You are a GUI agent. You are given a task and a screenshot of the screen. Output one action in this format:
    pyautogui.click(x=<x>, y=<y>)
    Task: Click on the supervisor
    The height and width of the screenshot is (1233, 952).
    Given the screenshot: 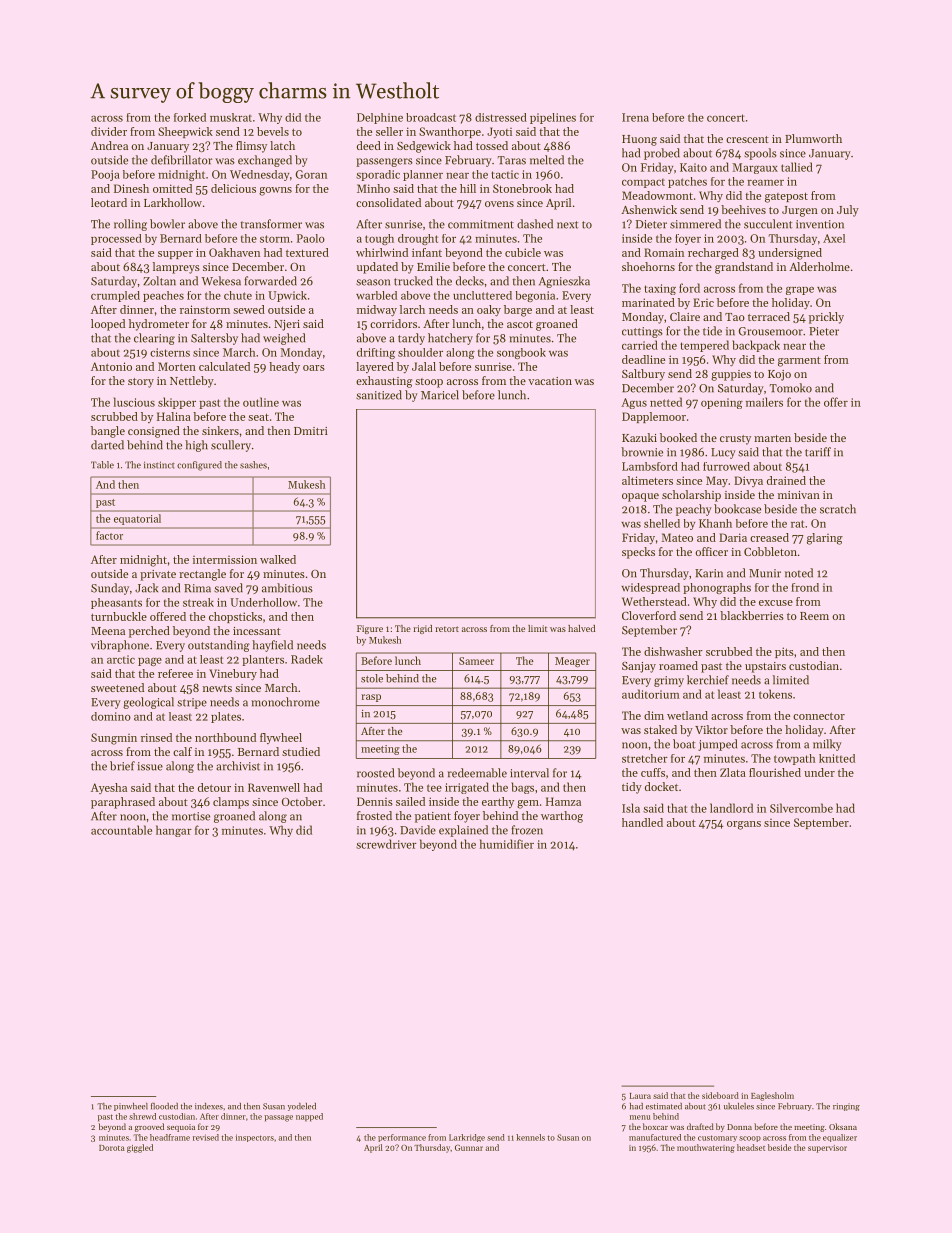 What is the action you would take?
    pyautogui.click(x=827, y=1149)
